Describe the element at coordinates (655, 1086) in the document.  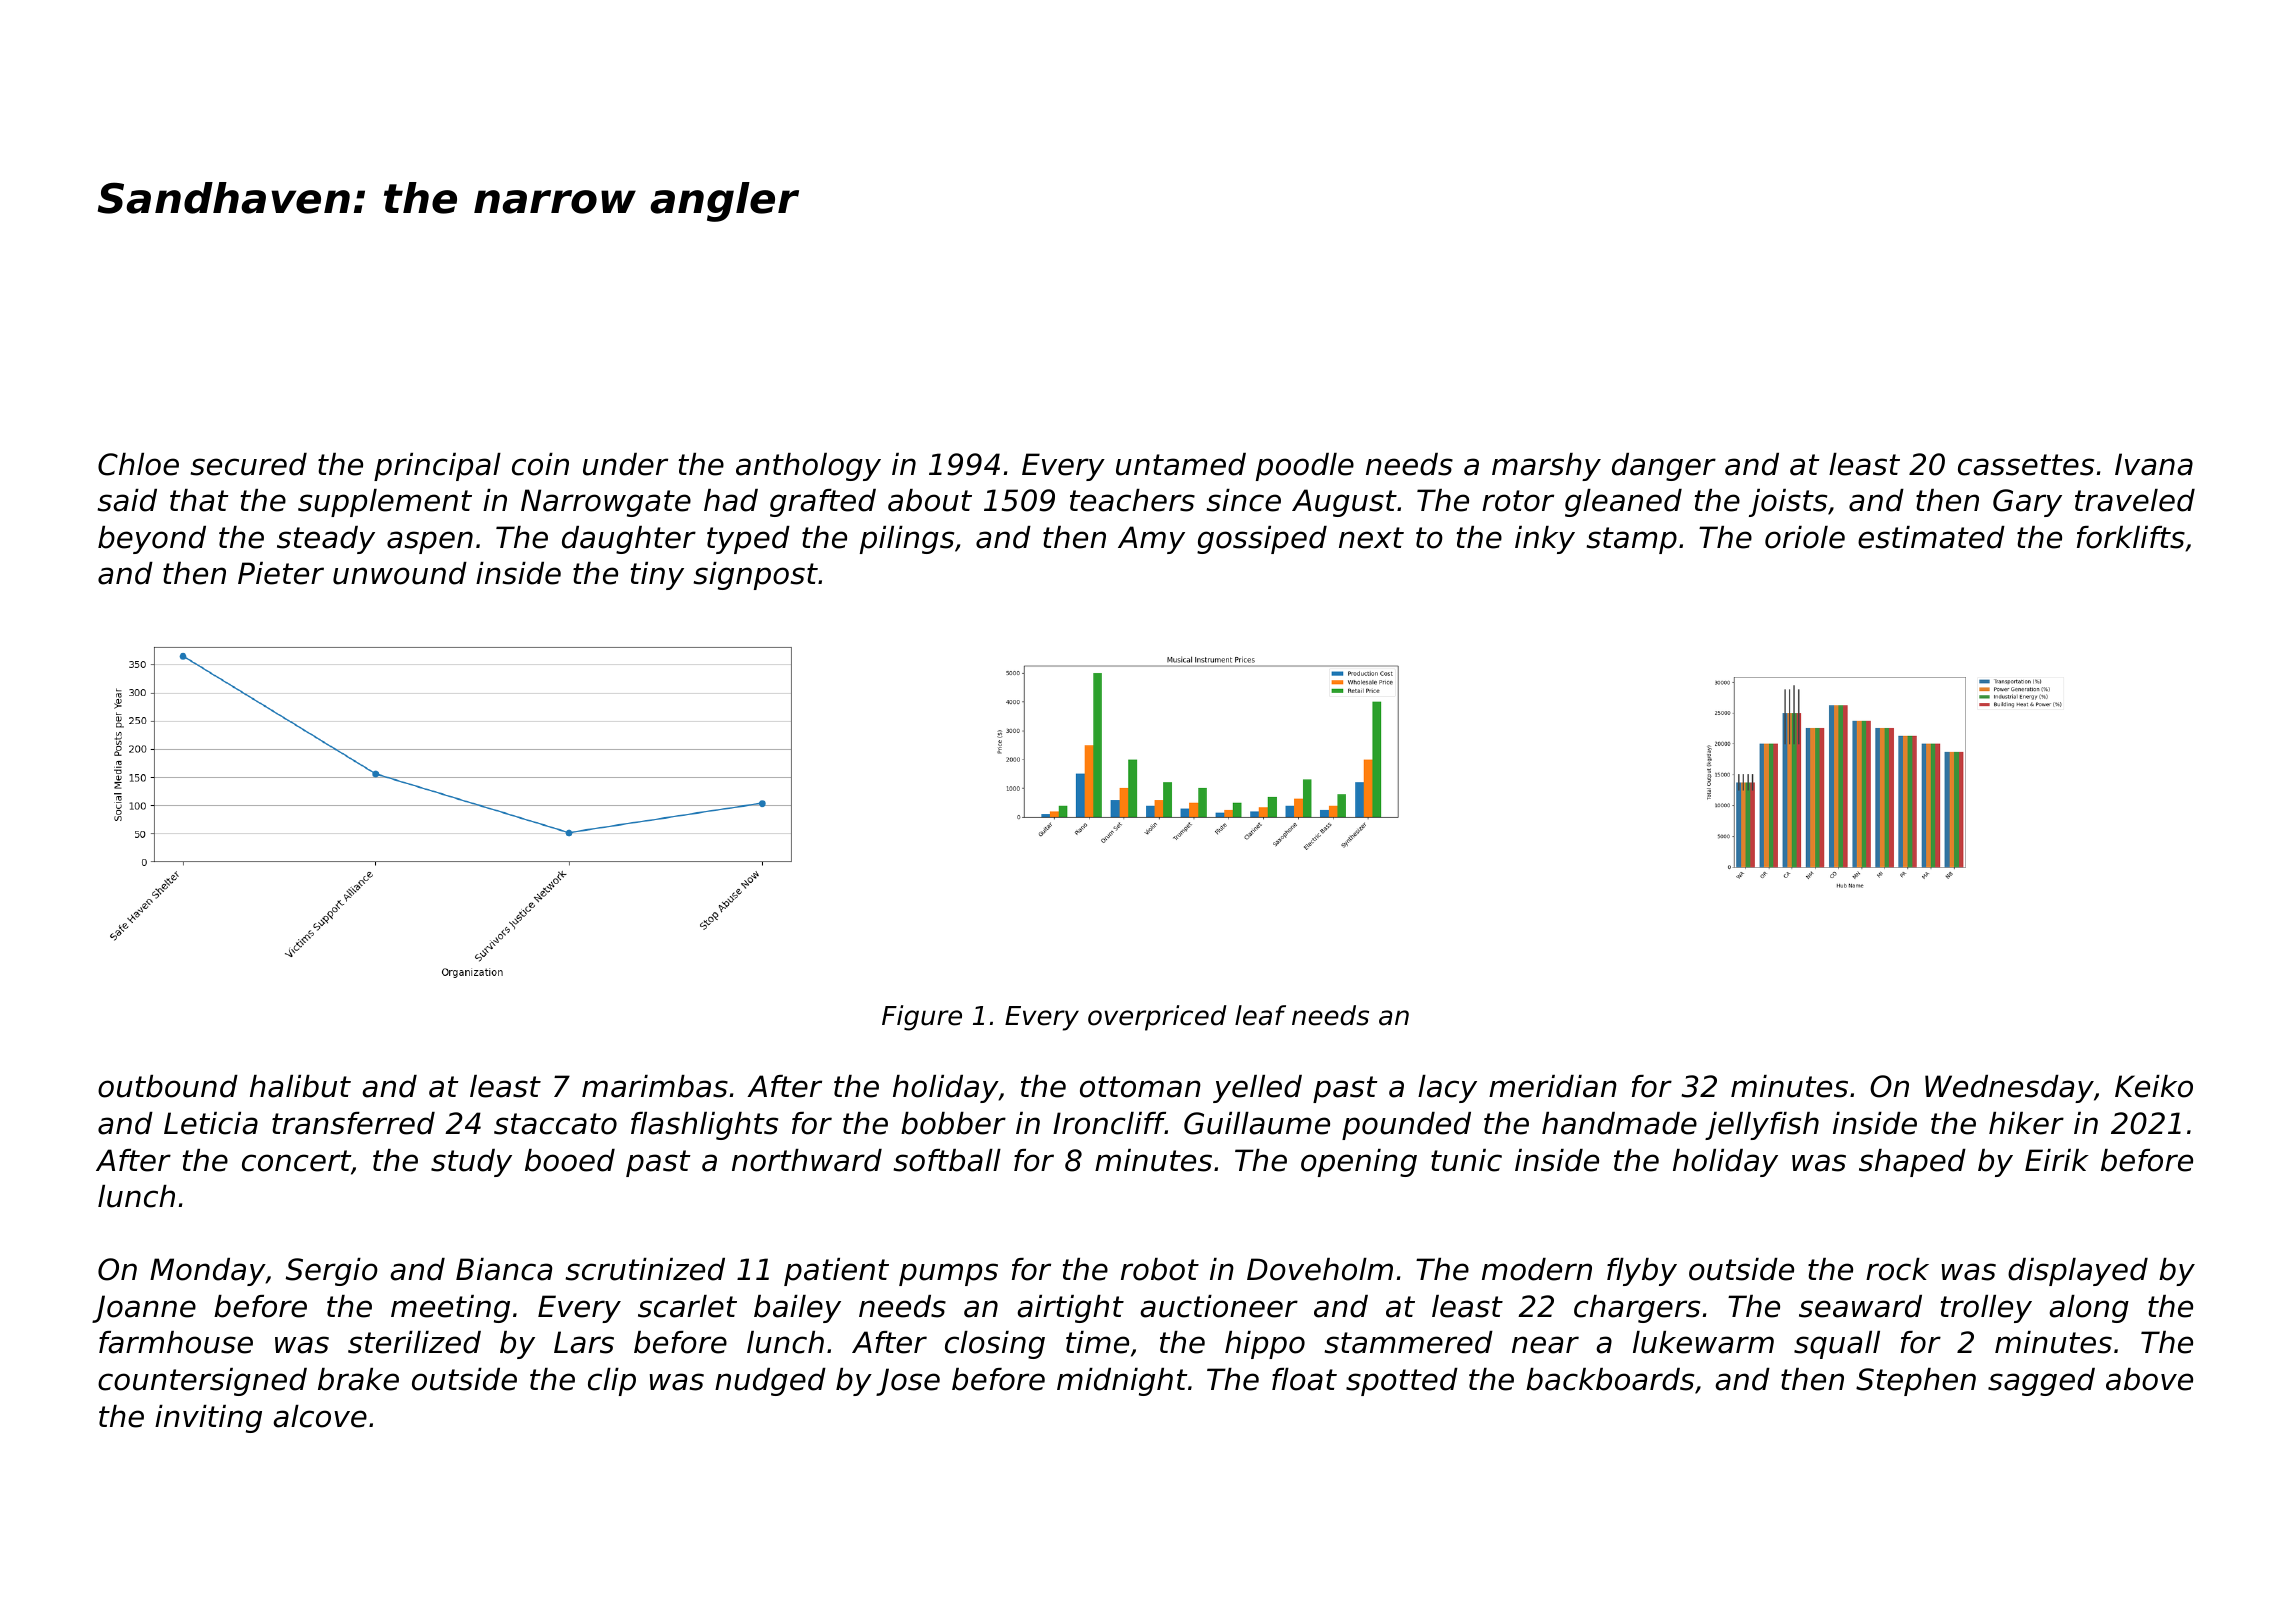
I see `marimbas` at that location.
